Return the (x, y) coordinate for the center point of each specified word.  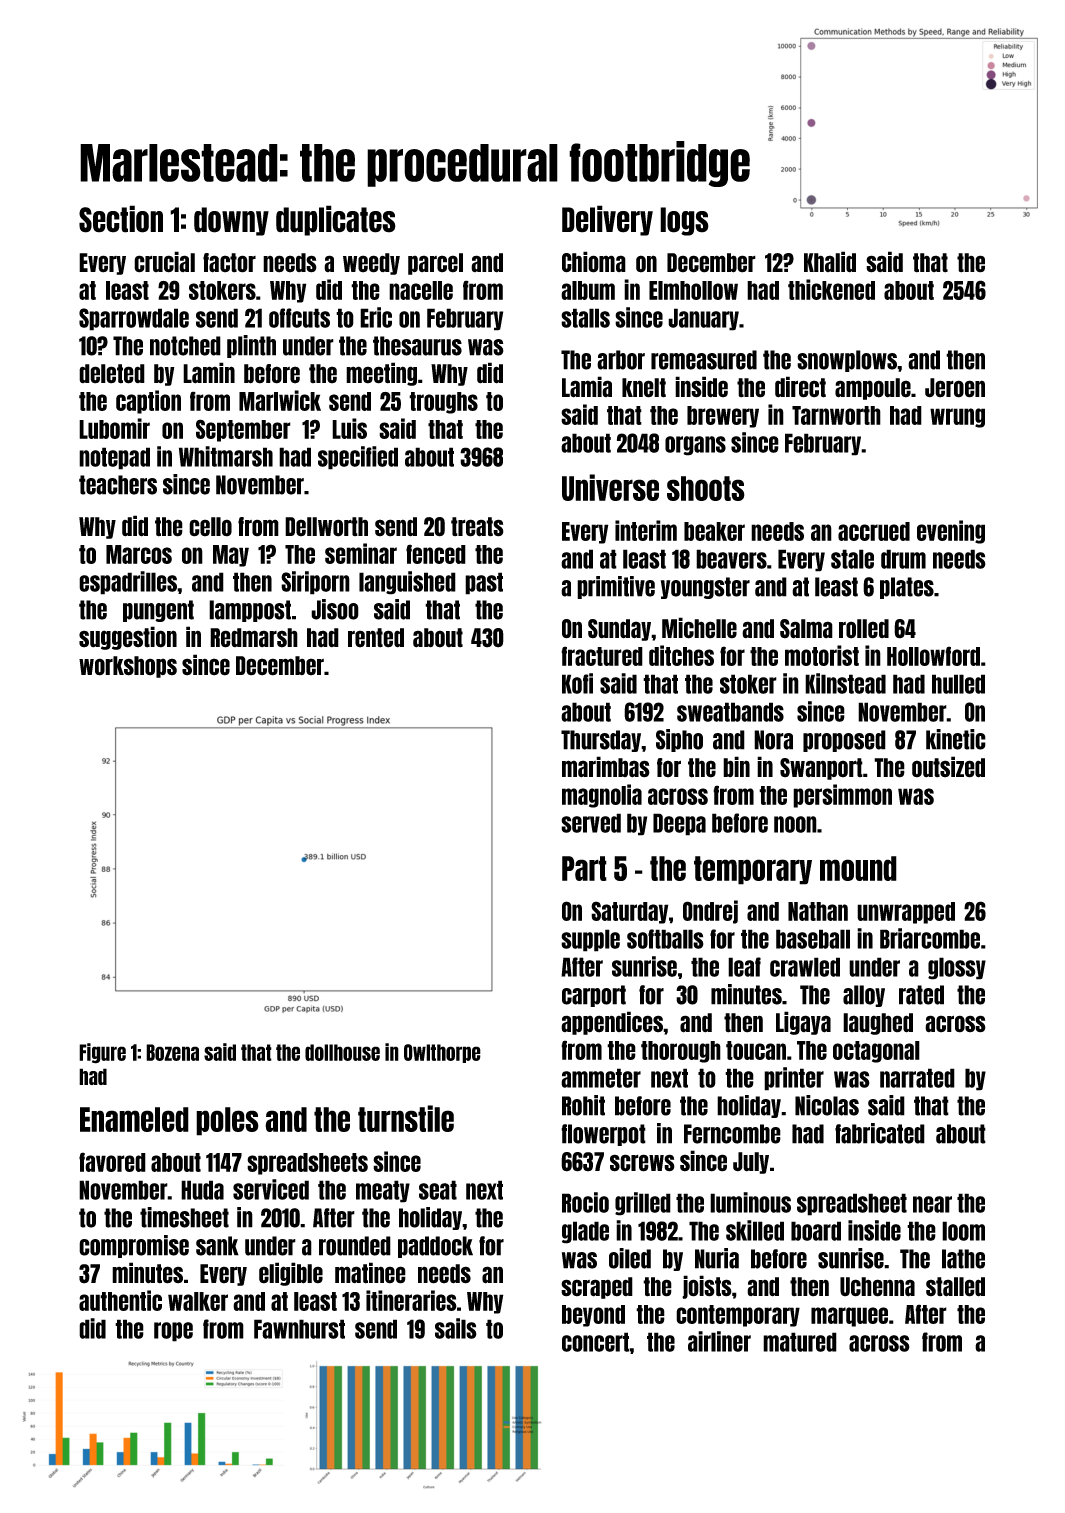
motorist (822, 655)
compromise (134, 1246)
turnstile (406, 1118)
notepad (114, 458)
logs (684, 221)
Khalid (830, 262)
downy (231, 221)
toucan (756, 1050)
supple (590, 940)
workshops (128, 667)
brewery (723, 417)
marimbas (606, 767)
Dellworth (326, 527)
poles (227, 1121)
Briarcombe (930, 938)
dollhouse (342, 1052)
